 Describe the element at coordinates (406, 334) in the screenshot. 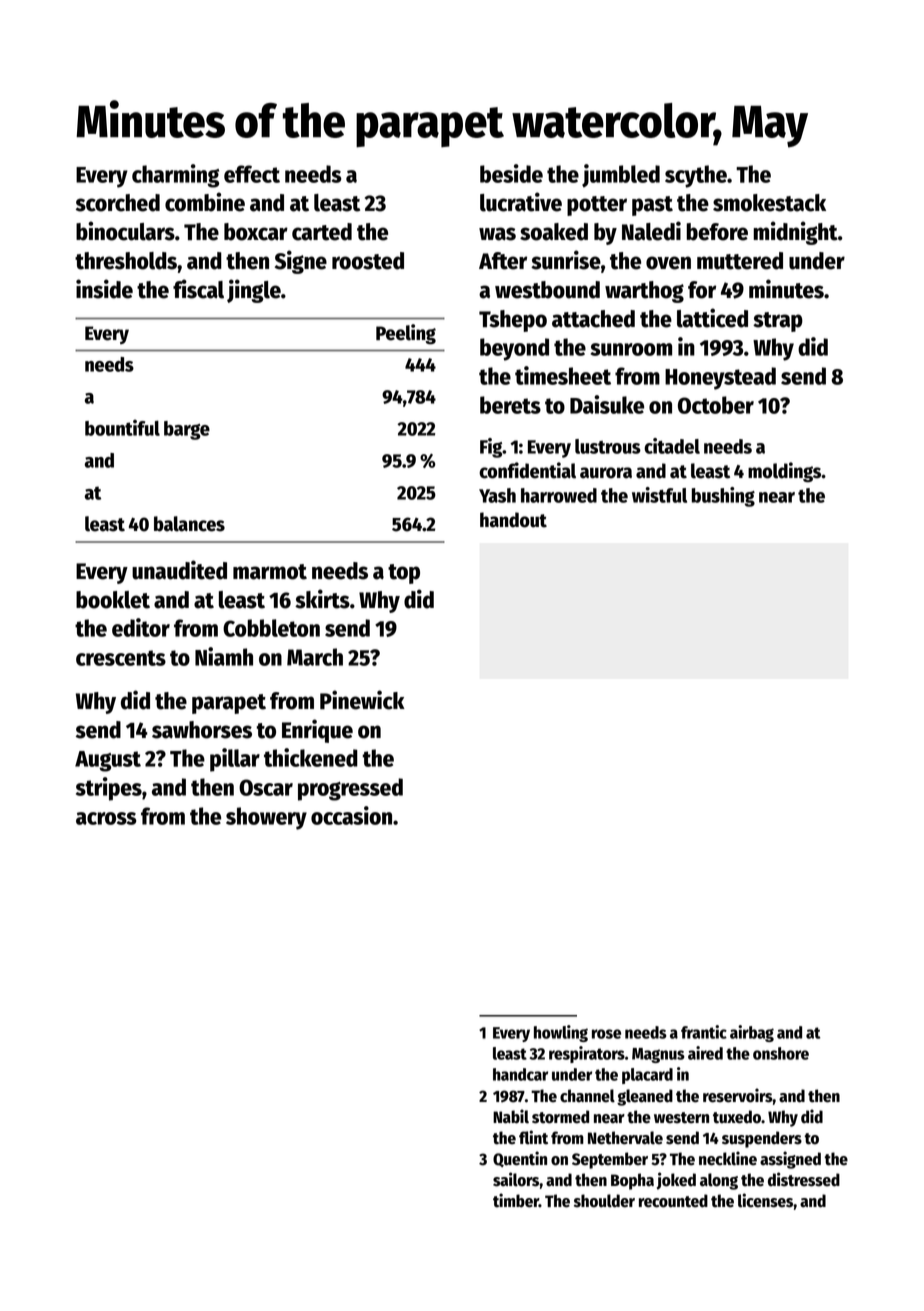

I see `Peeling` at that location.
